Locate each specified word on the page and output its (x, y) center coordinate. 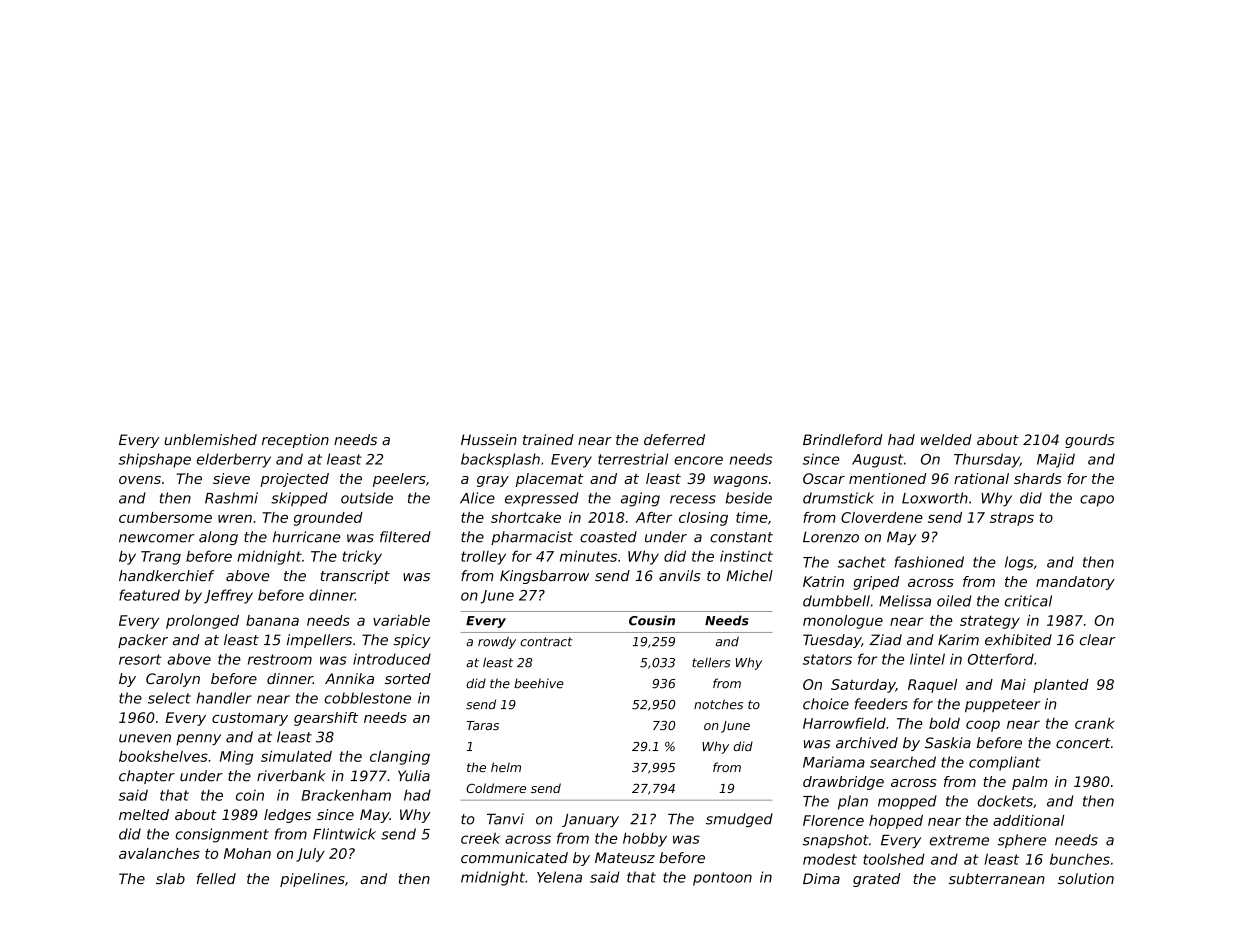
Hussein (489, 439)
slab (170, 879)
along (218, 538)
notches (718, 704)
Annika (349, 678)
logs (1019, 563)
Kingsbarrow (544, 577)
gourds (1089, 441)
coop (983, 726)
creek (480, 838)
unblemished (210, 440)
